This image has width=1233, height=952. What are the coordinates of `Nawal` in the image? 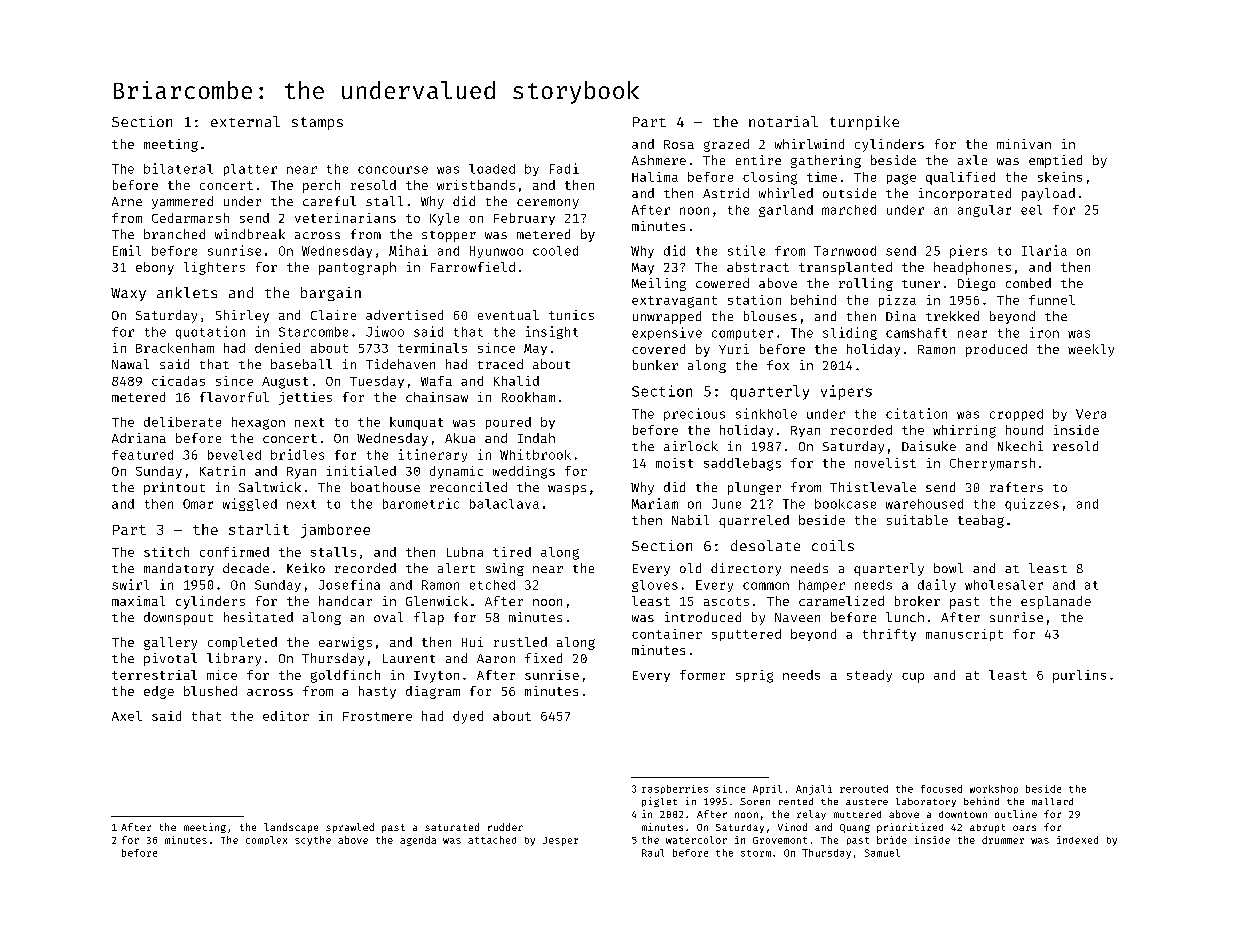 It's located at (130, 364).
